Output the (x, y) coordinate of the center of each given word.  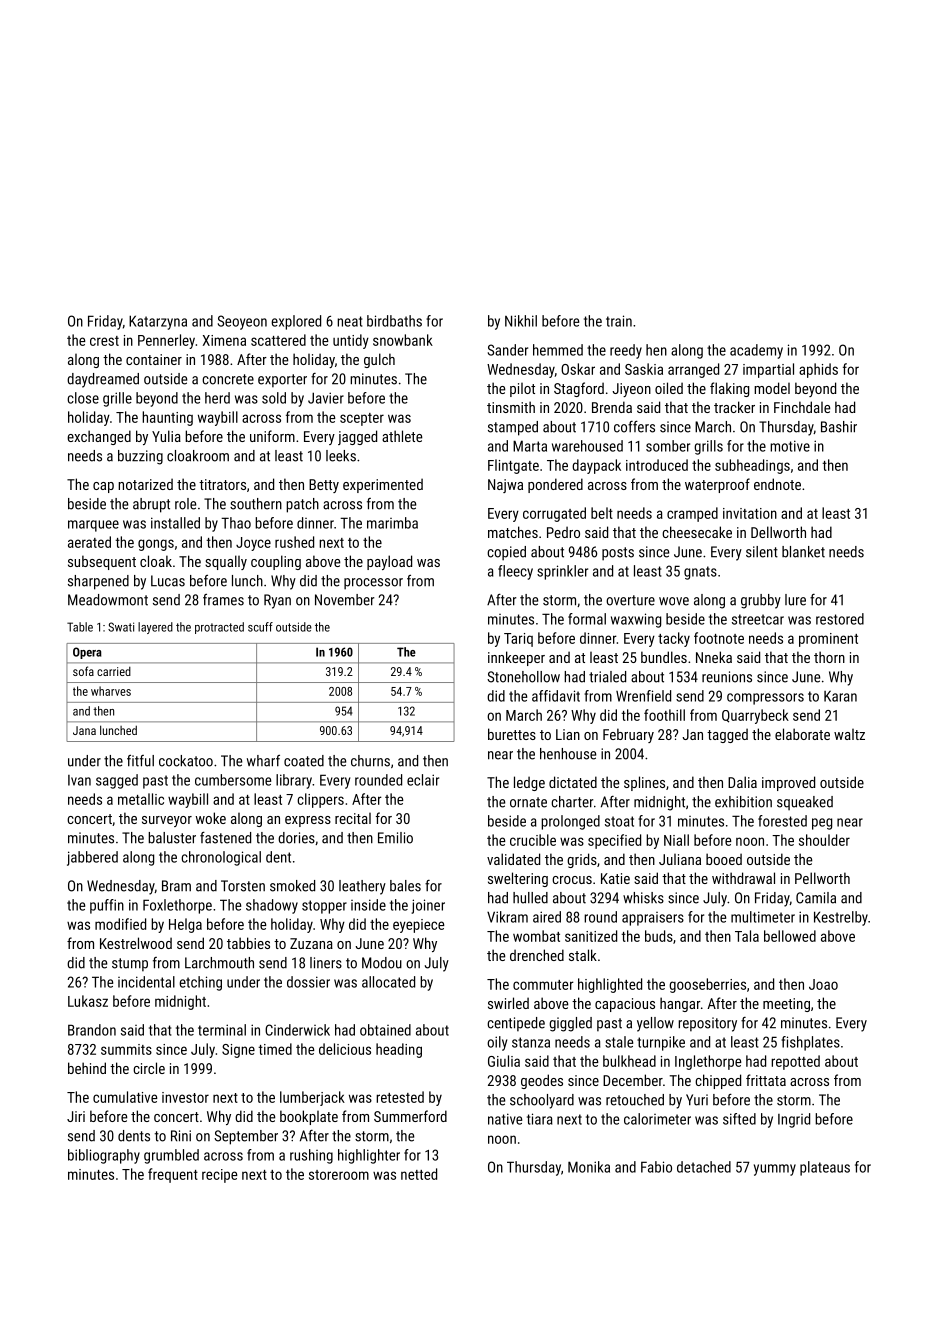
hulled (530, 898)
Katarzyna (158, 322)
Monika (589, 1167)
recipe (219, 1176)
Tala (747, 936)
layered (155, 628)
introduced (657, 465)
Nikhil (521, 321)
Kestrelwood (136, 943)
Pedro (563, 532)
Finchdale (802, 407)
